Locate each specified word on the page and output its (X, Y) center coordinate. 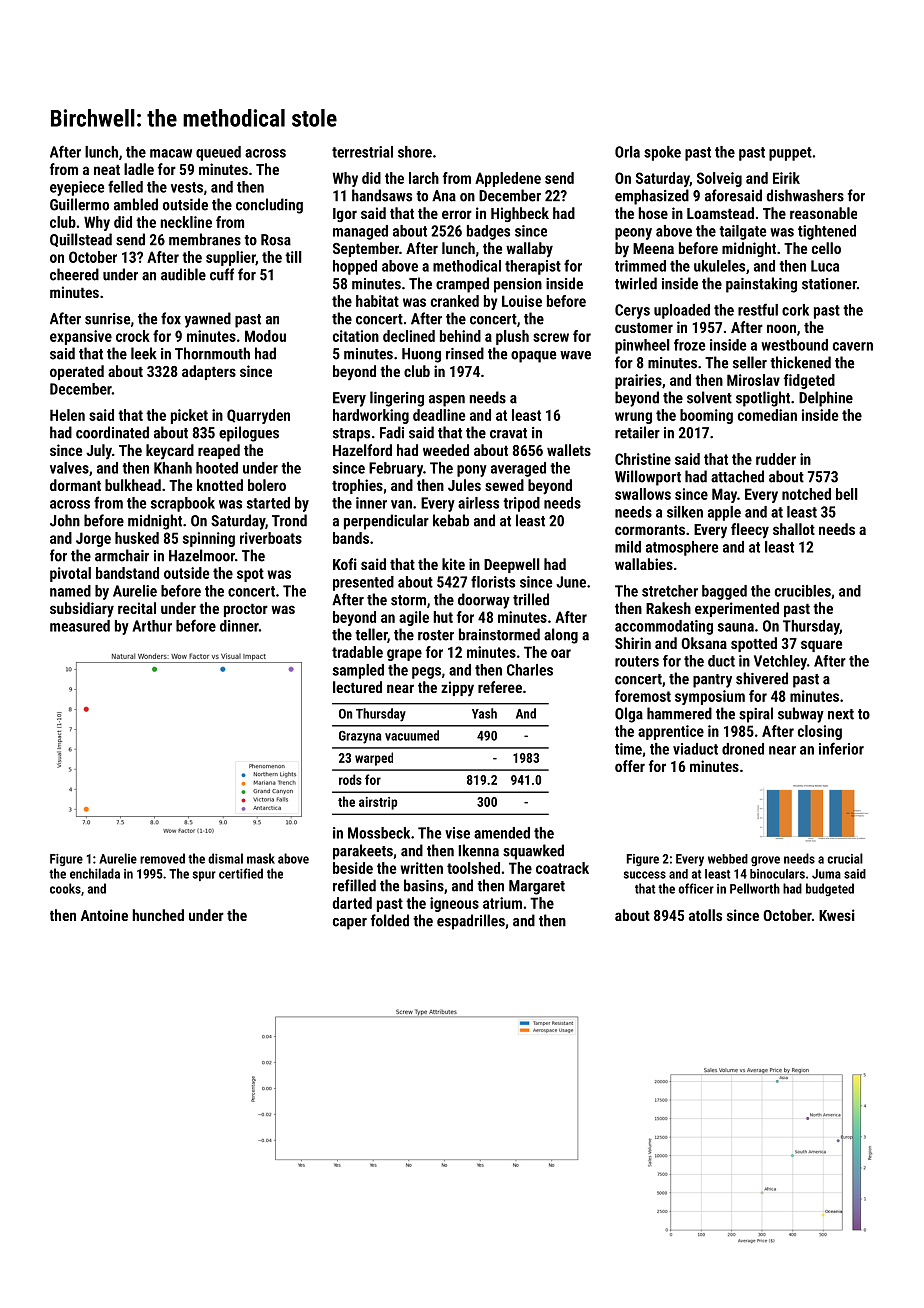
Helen (67, 415)
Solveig (719, 179)
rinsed (465, 353)
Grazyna (360, 737)
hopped (355, 267)
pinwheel (642, 346)
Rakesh (668, 608)
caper (350, 924)
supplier (231, 258)
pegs (426, 673)
